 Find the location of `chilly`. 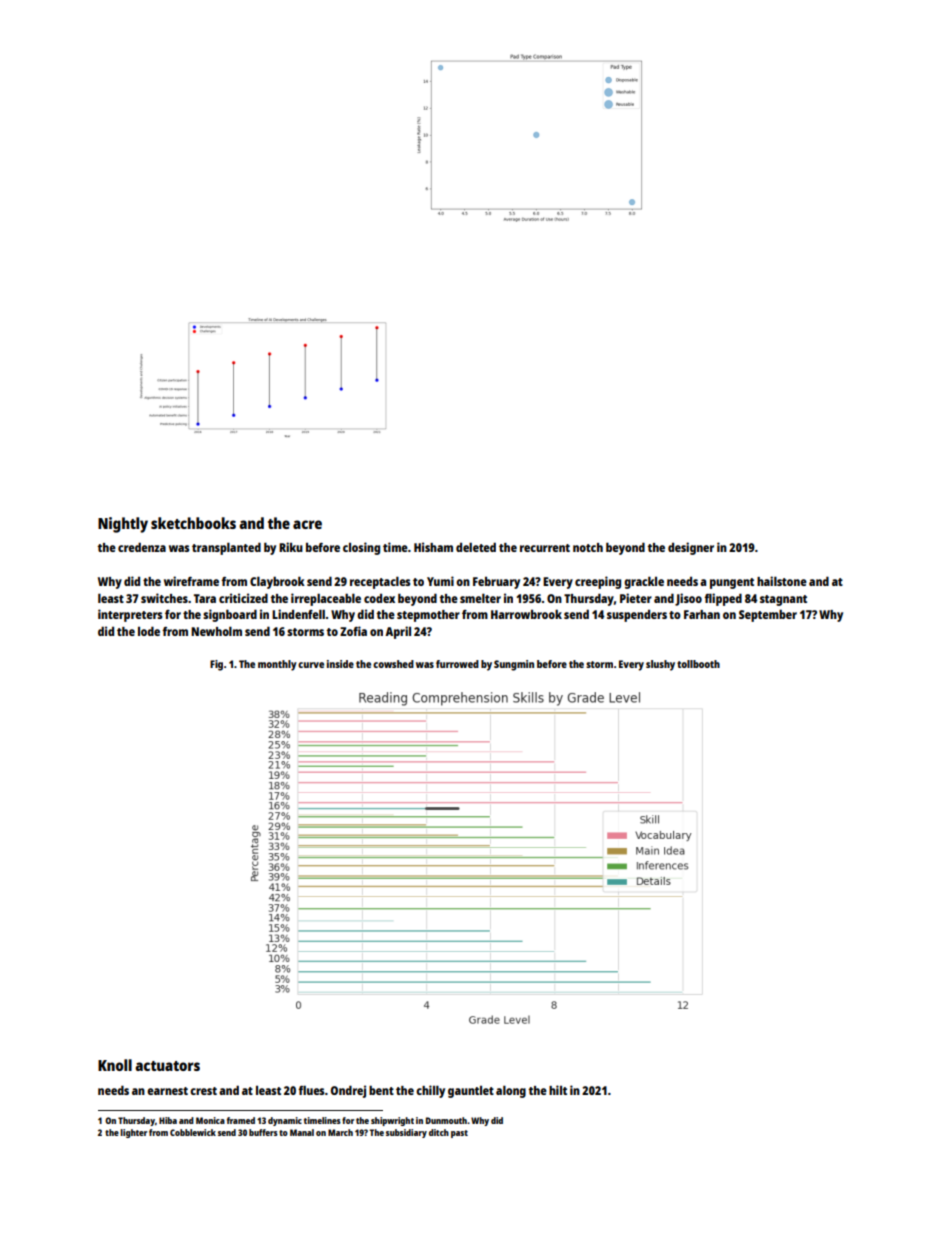

chilly is located at coordinates (430, 1091).
